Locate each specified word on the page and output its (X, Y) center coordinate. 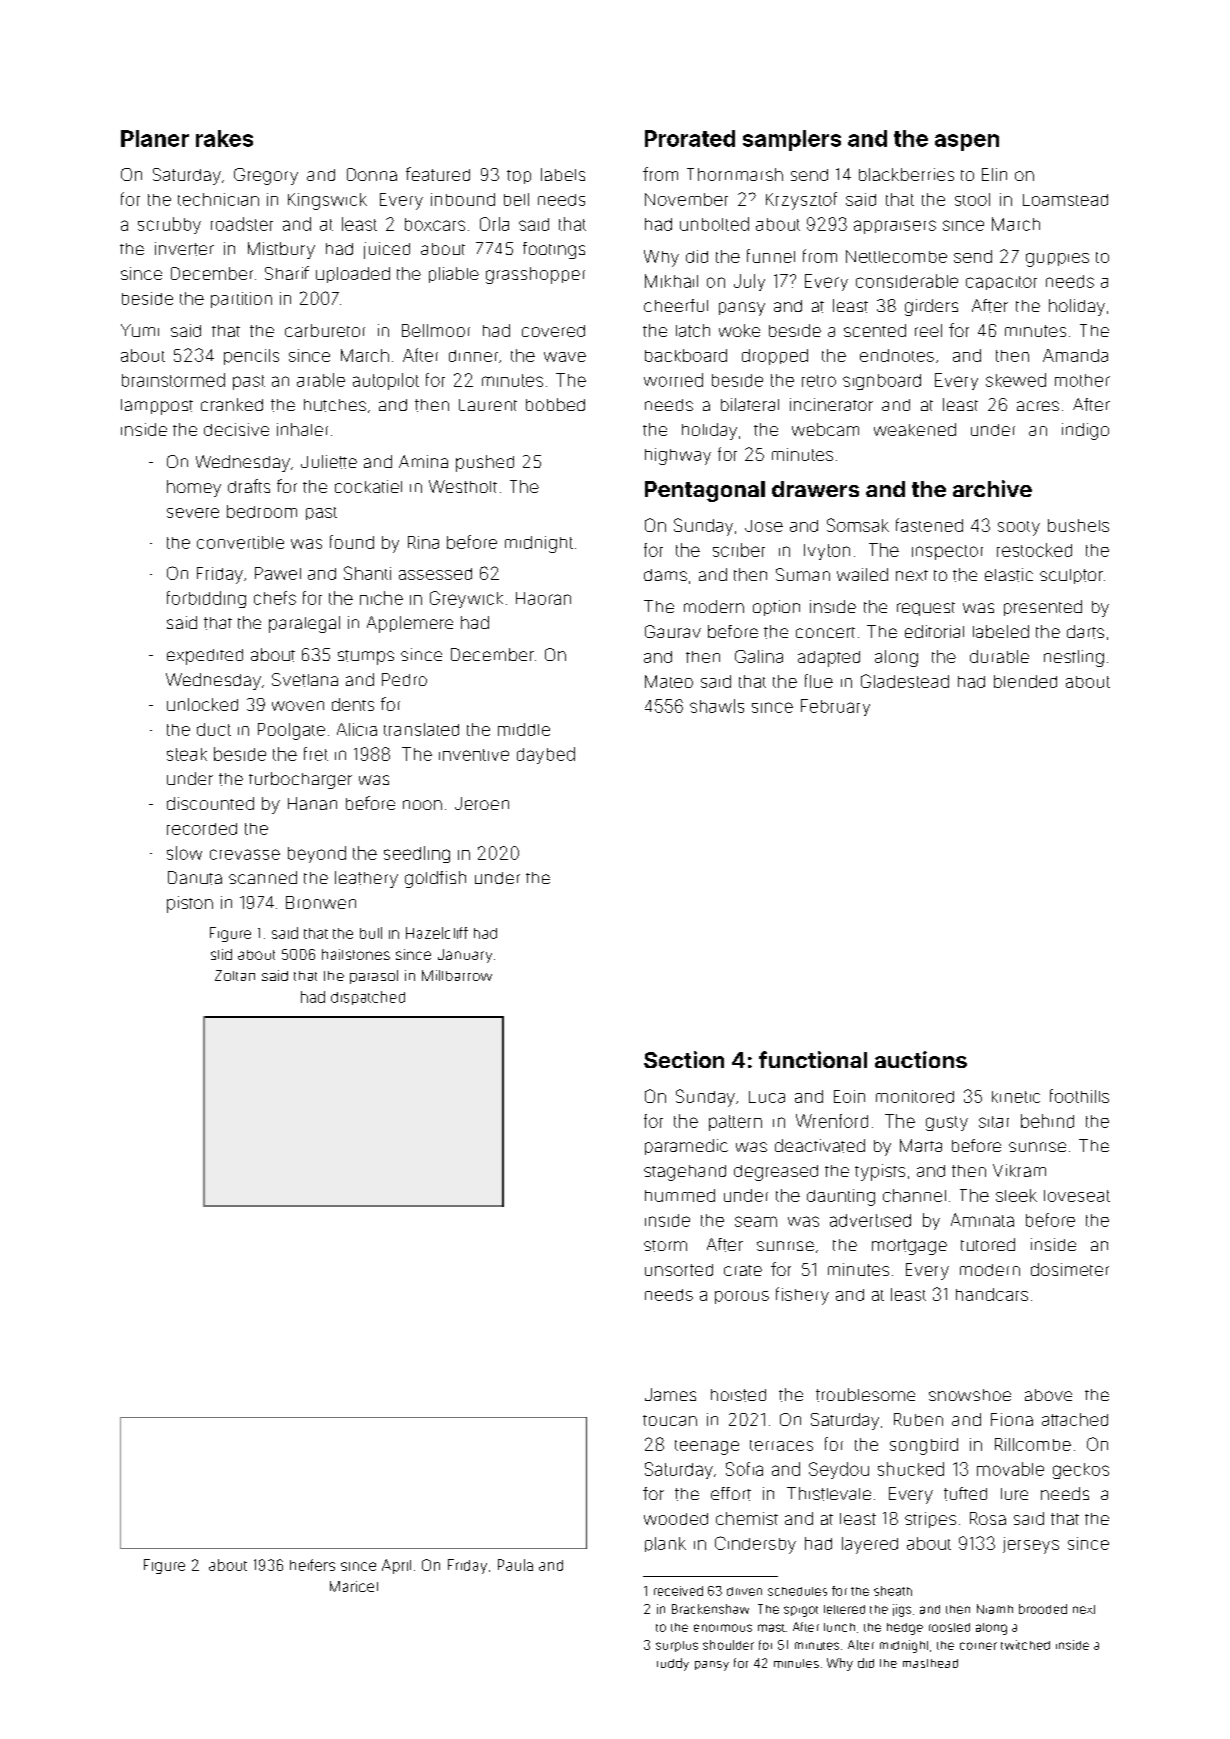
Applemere (410, 624)
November (686, 199)
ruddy (673, 1664)
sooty (1019, 528)
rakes (224, 138)
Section (684, 1059)
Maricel (354, 1586)
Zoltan (235, 975)
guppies (1057, 260)
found (352, 542)
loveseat (1077, 1196)
